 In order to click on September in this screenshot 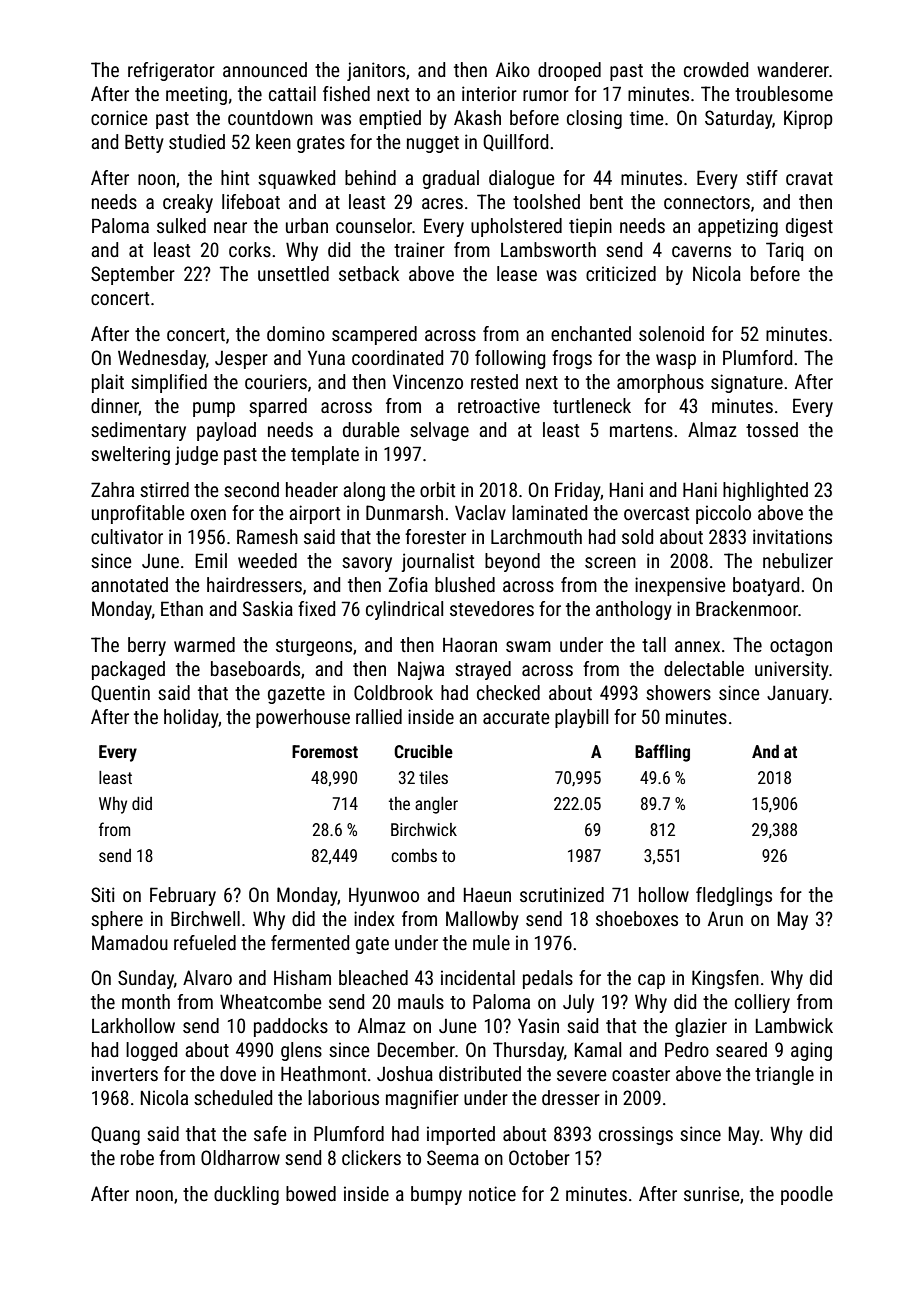, I will do `click(133, 275)`.
